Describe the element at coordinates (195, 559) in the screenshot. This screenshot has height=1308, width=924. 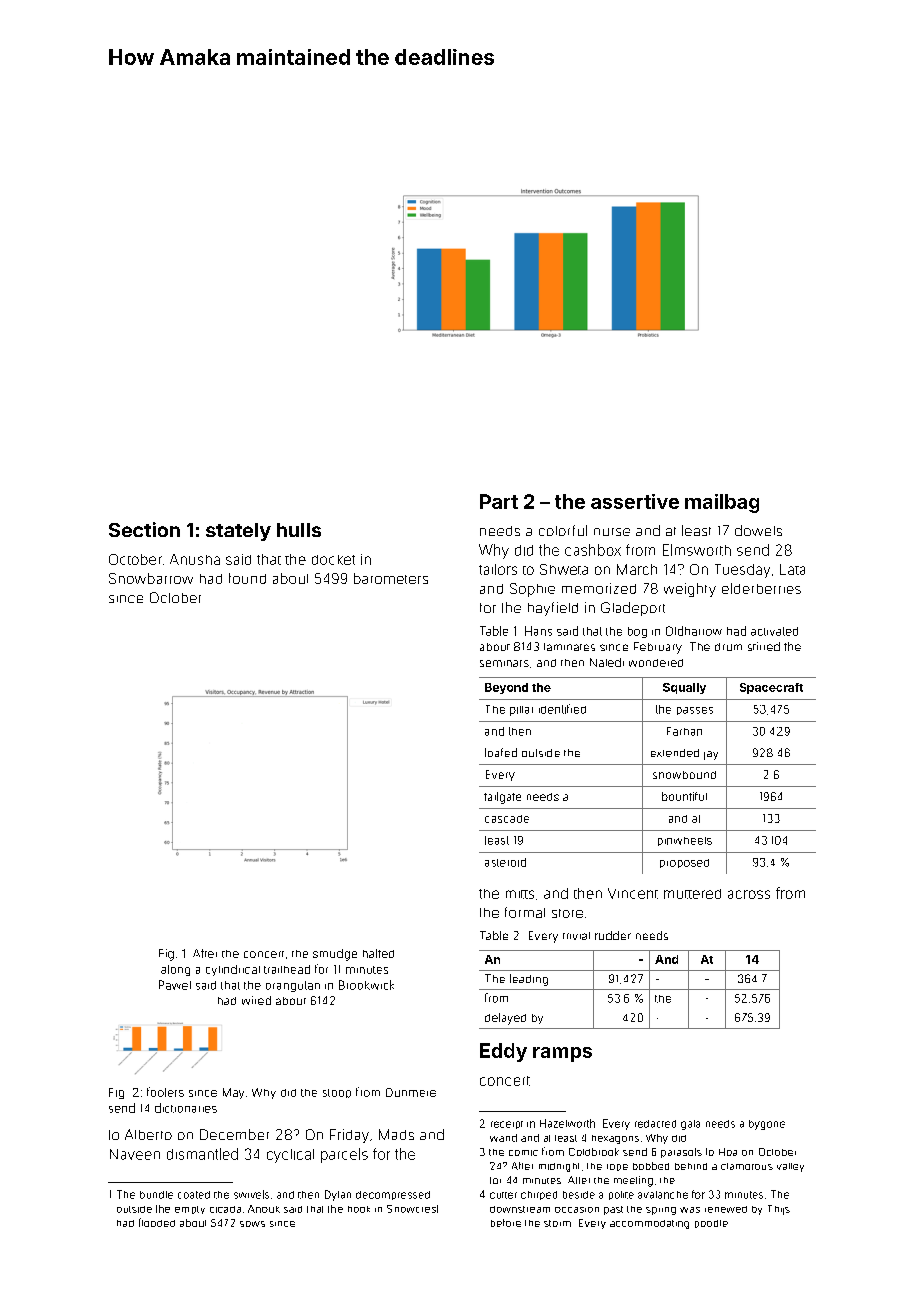
I see `Anusha` at that location.
